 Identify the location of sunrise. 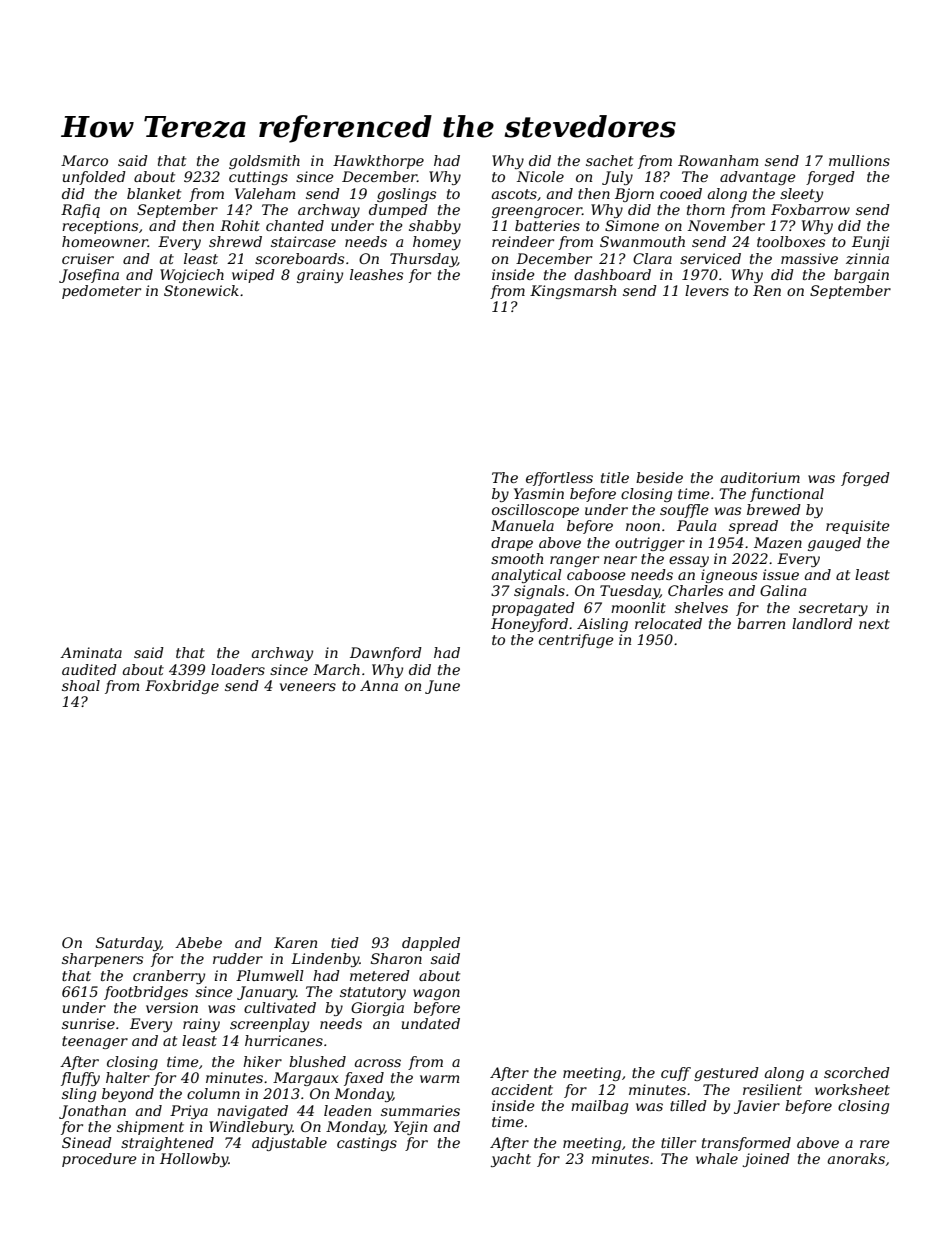
(88, 1023).
